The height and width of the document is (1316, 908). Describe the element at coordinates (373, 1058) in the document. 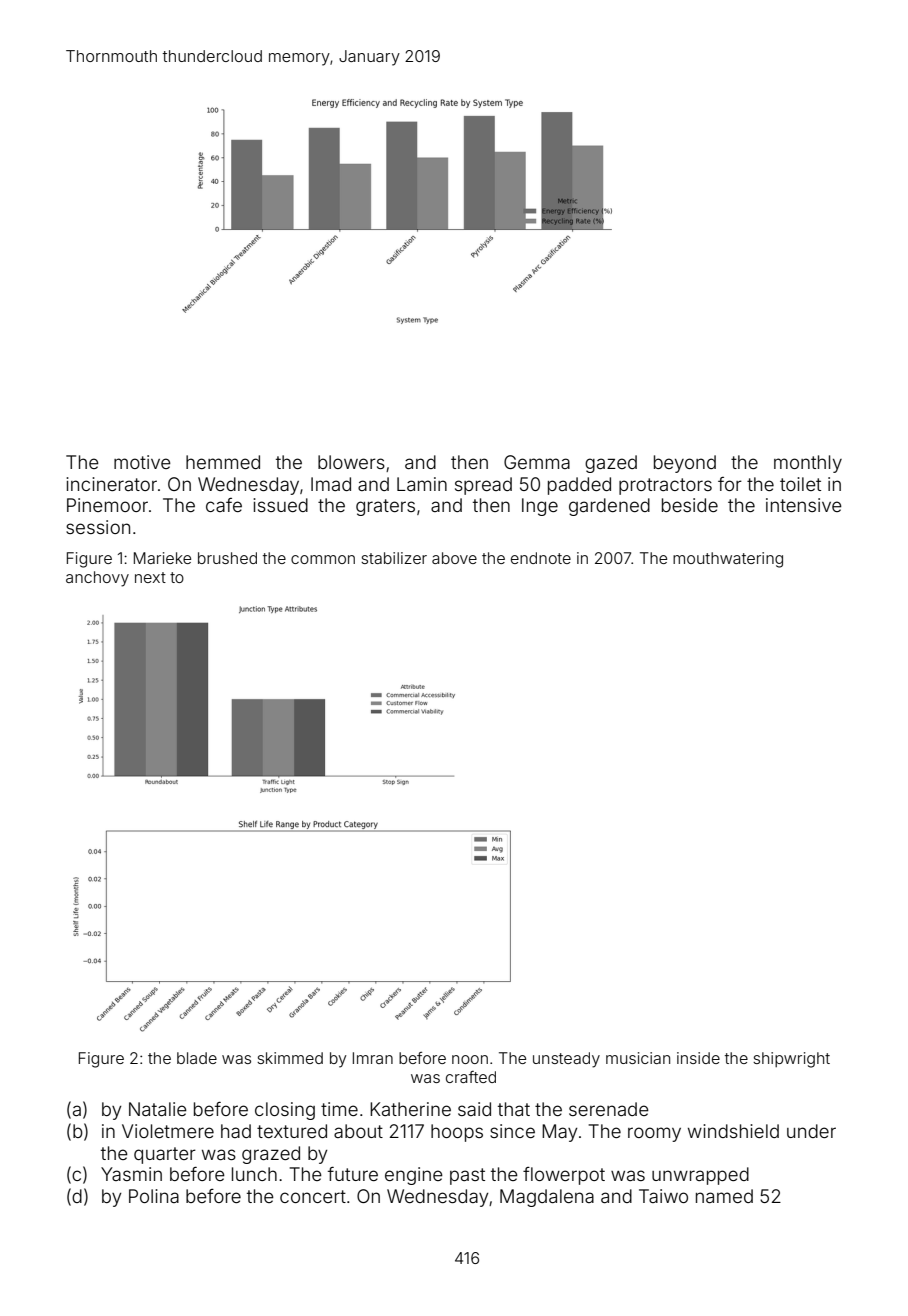

I see `Imran` at that location.
